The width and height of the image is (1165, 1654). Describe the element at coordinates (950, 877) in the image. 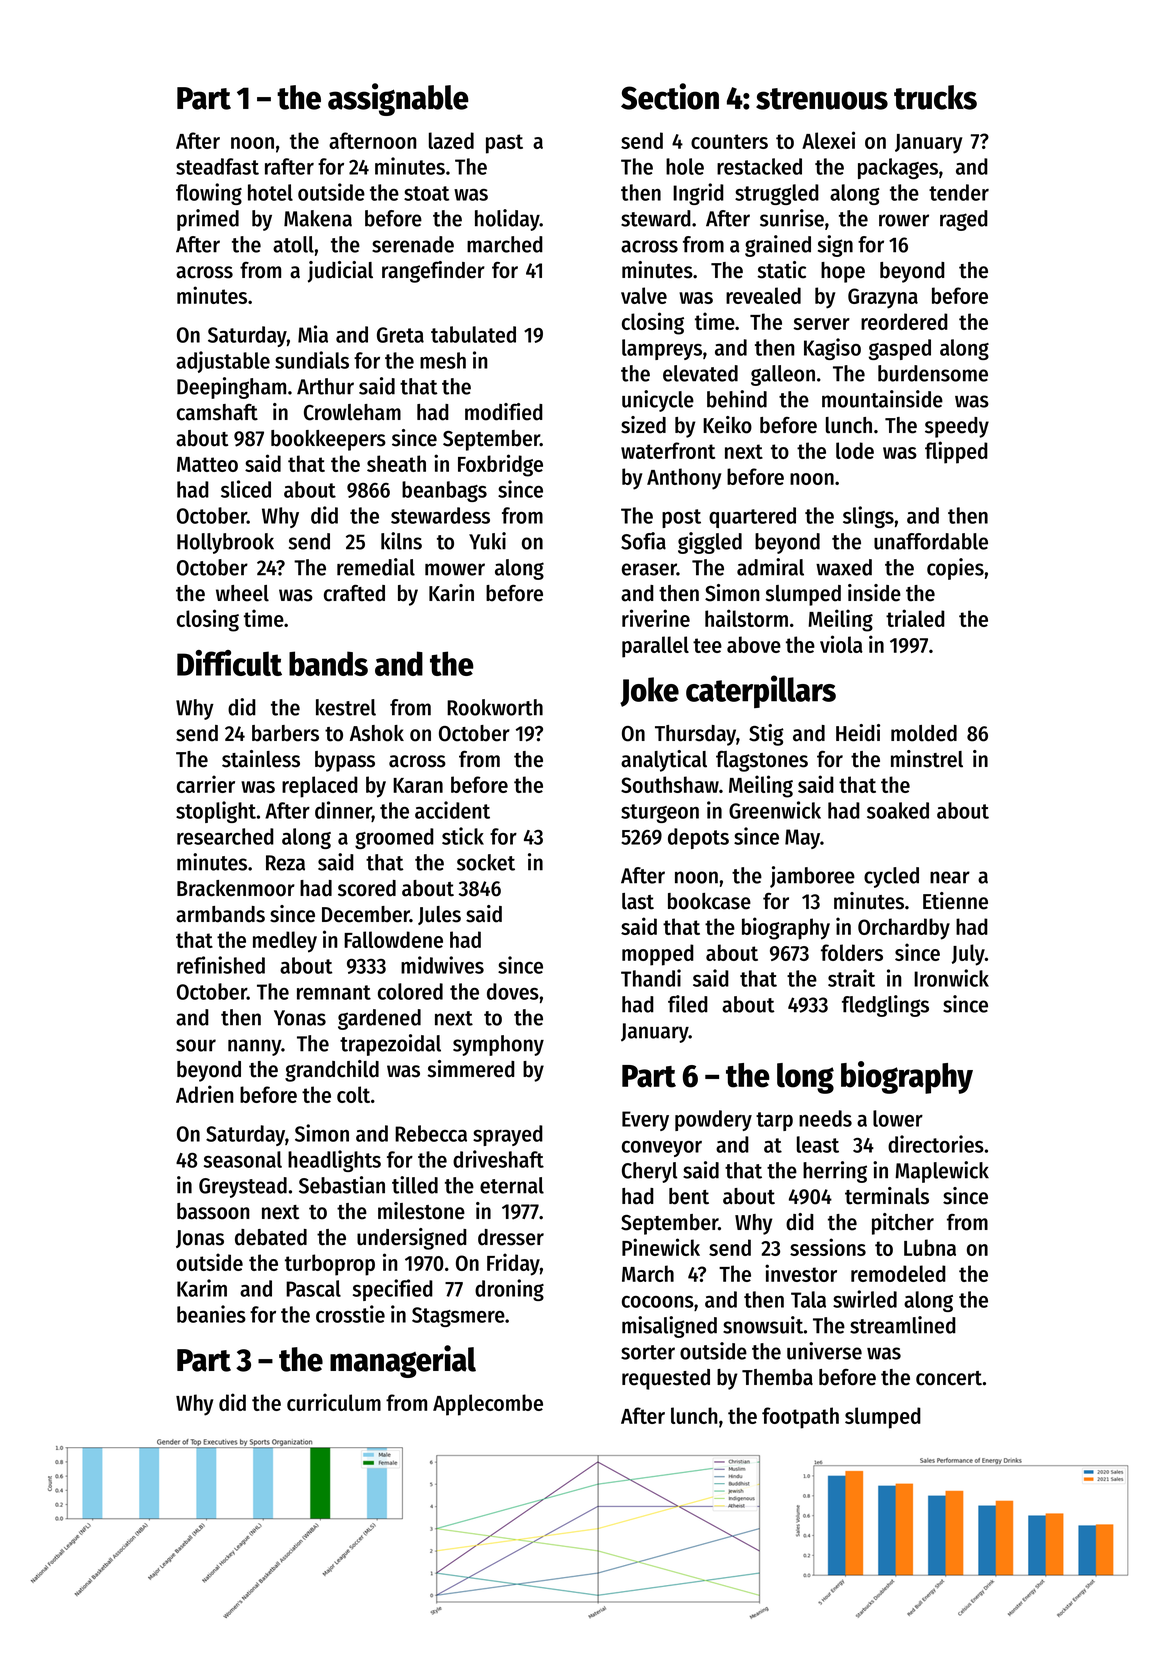

I see `near` at that location.
